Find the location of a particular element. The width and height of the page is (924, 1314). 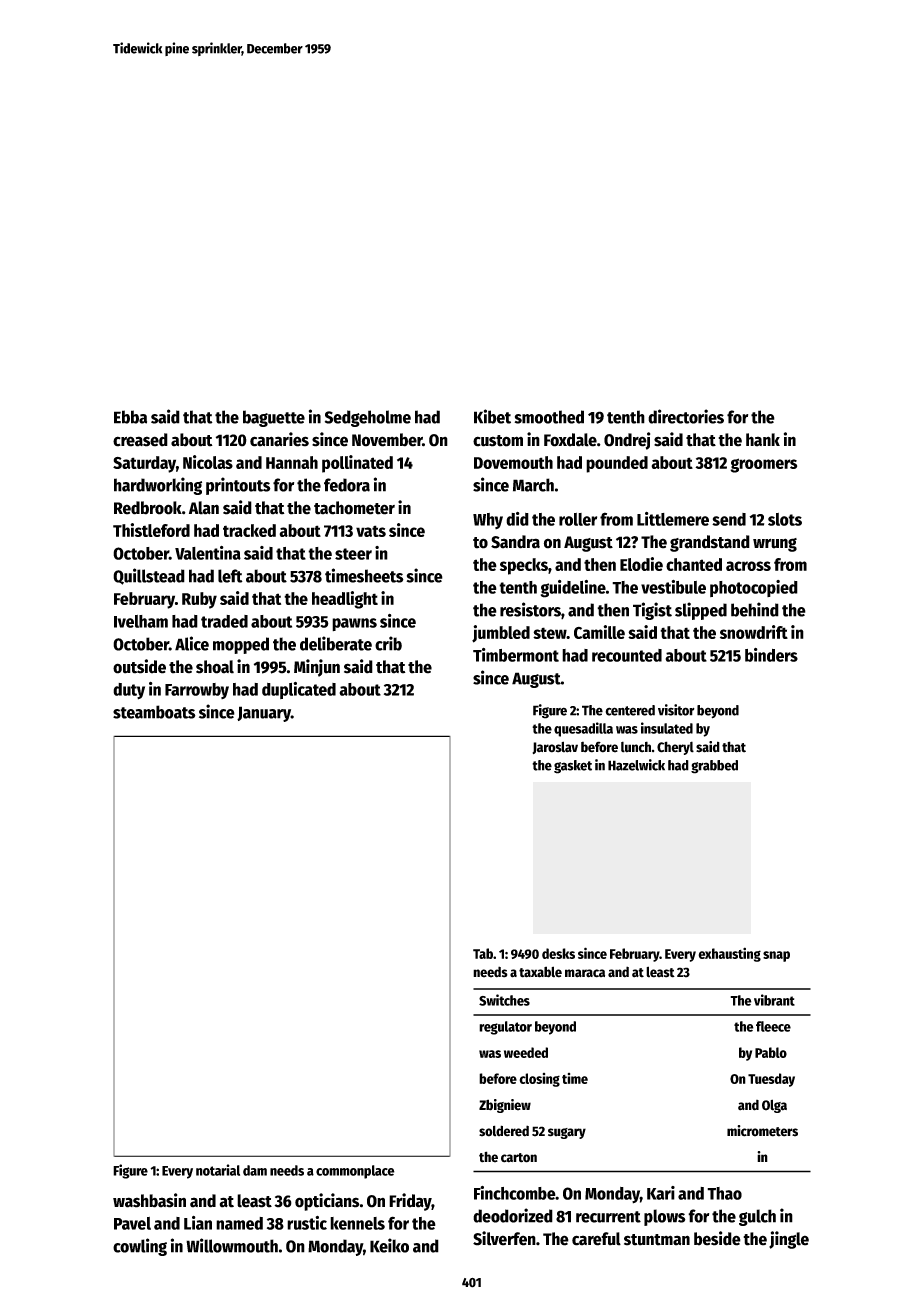

directories is located at coordinates (686, 416).
